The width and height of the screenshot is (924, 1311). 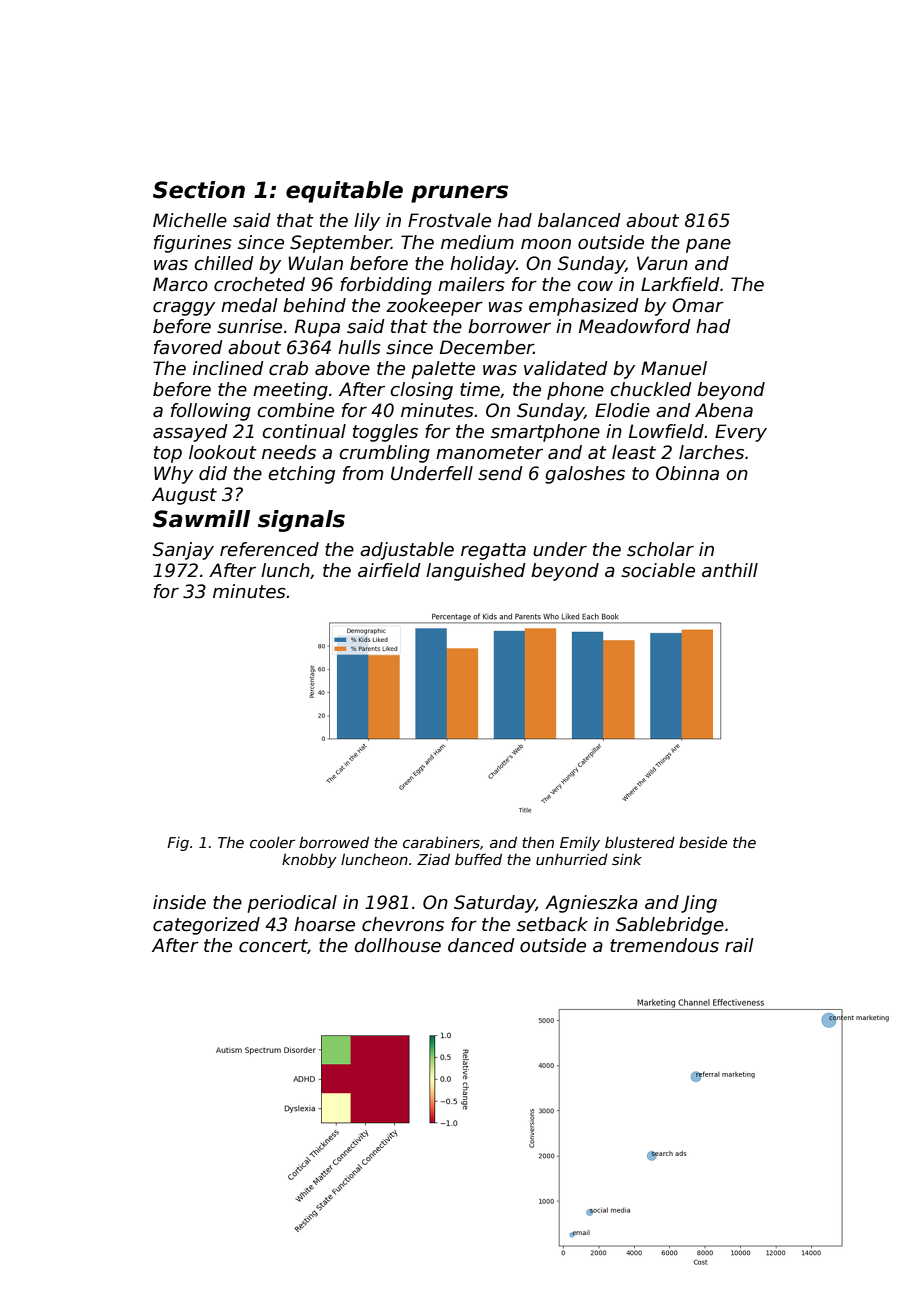 What do you see at coordinates (483, 265) in the screenshot?
I see `holiday` at bounding box center [483, 265].
